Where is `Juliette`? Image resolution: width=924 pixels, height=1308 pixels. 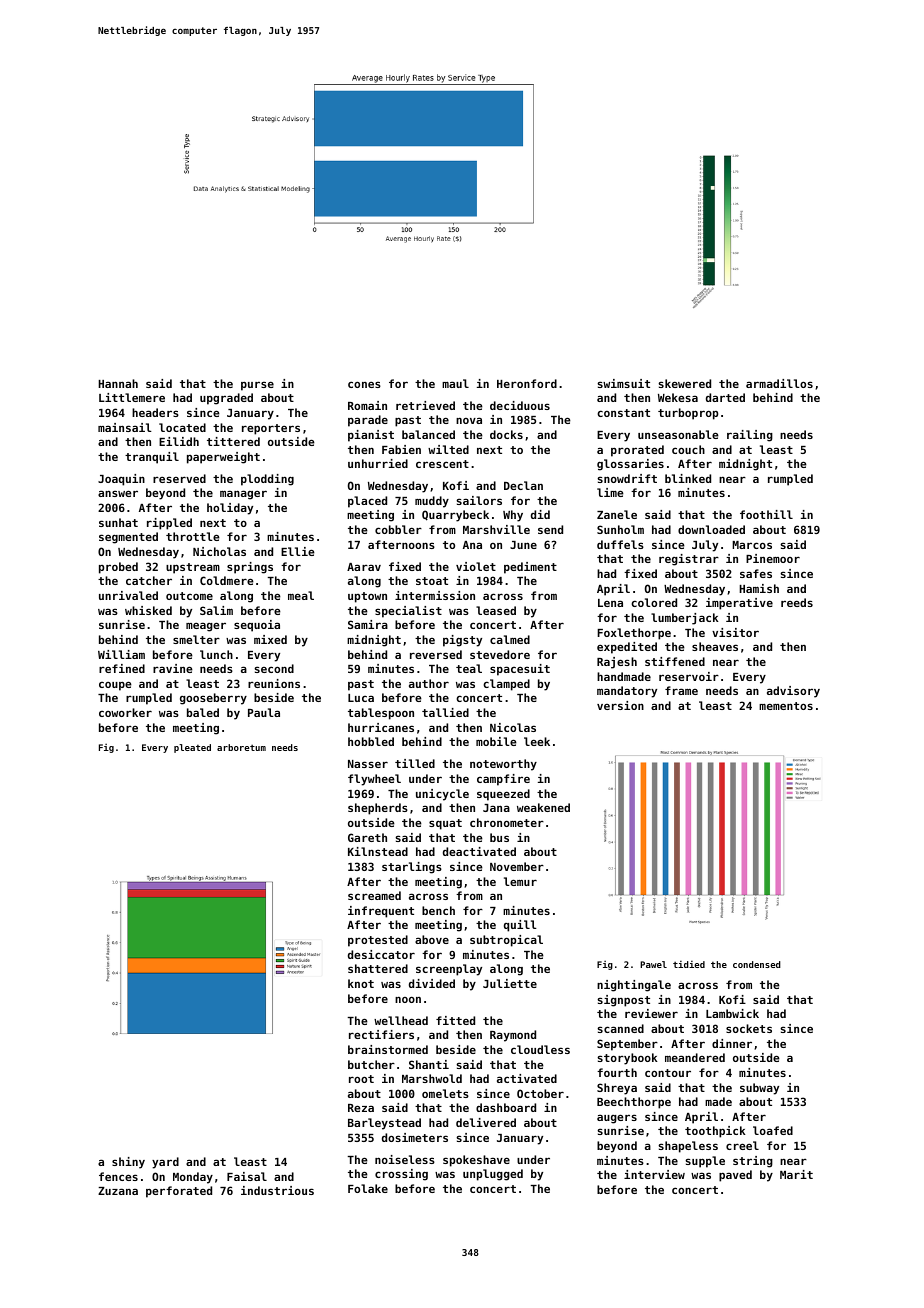 Juliette is located at coordinates (510, 983).
